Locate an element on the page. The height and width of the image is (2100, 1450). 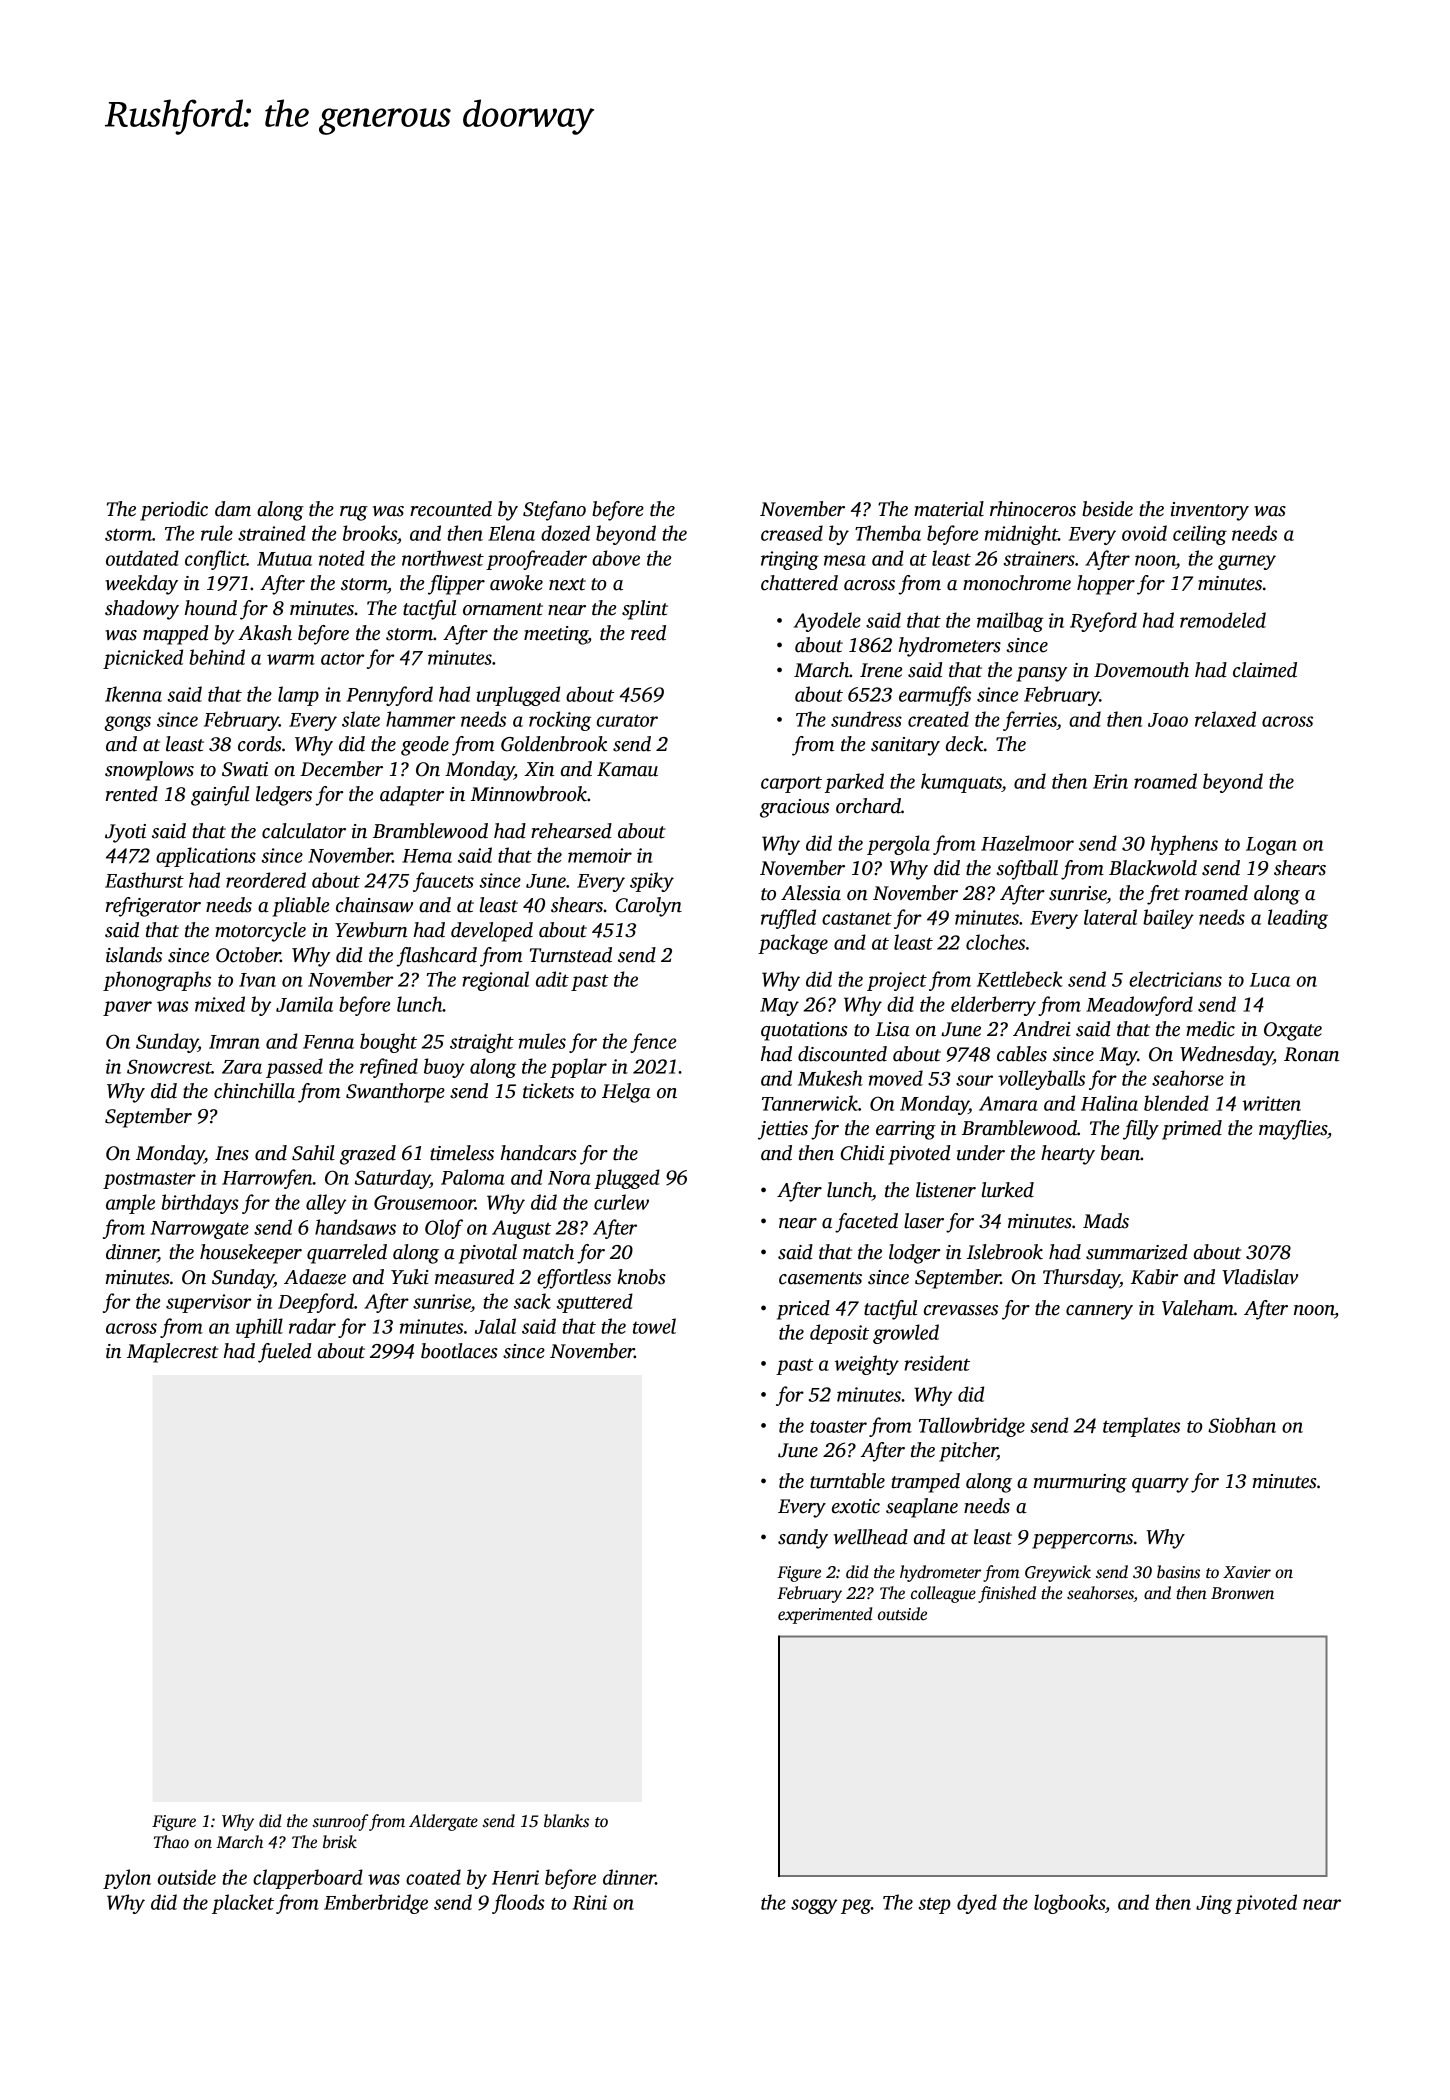
floods is located at coordinates (518, 1904).
